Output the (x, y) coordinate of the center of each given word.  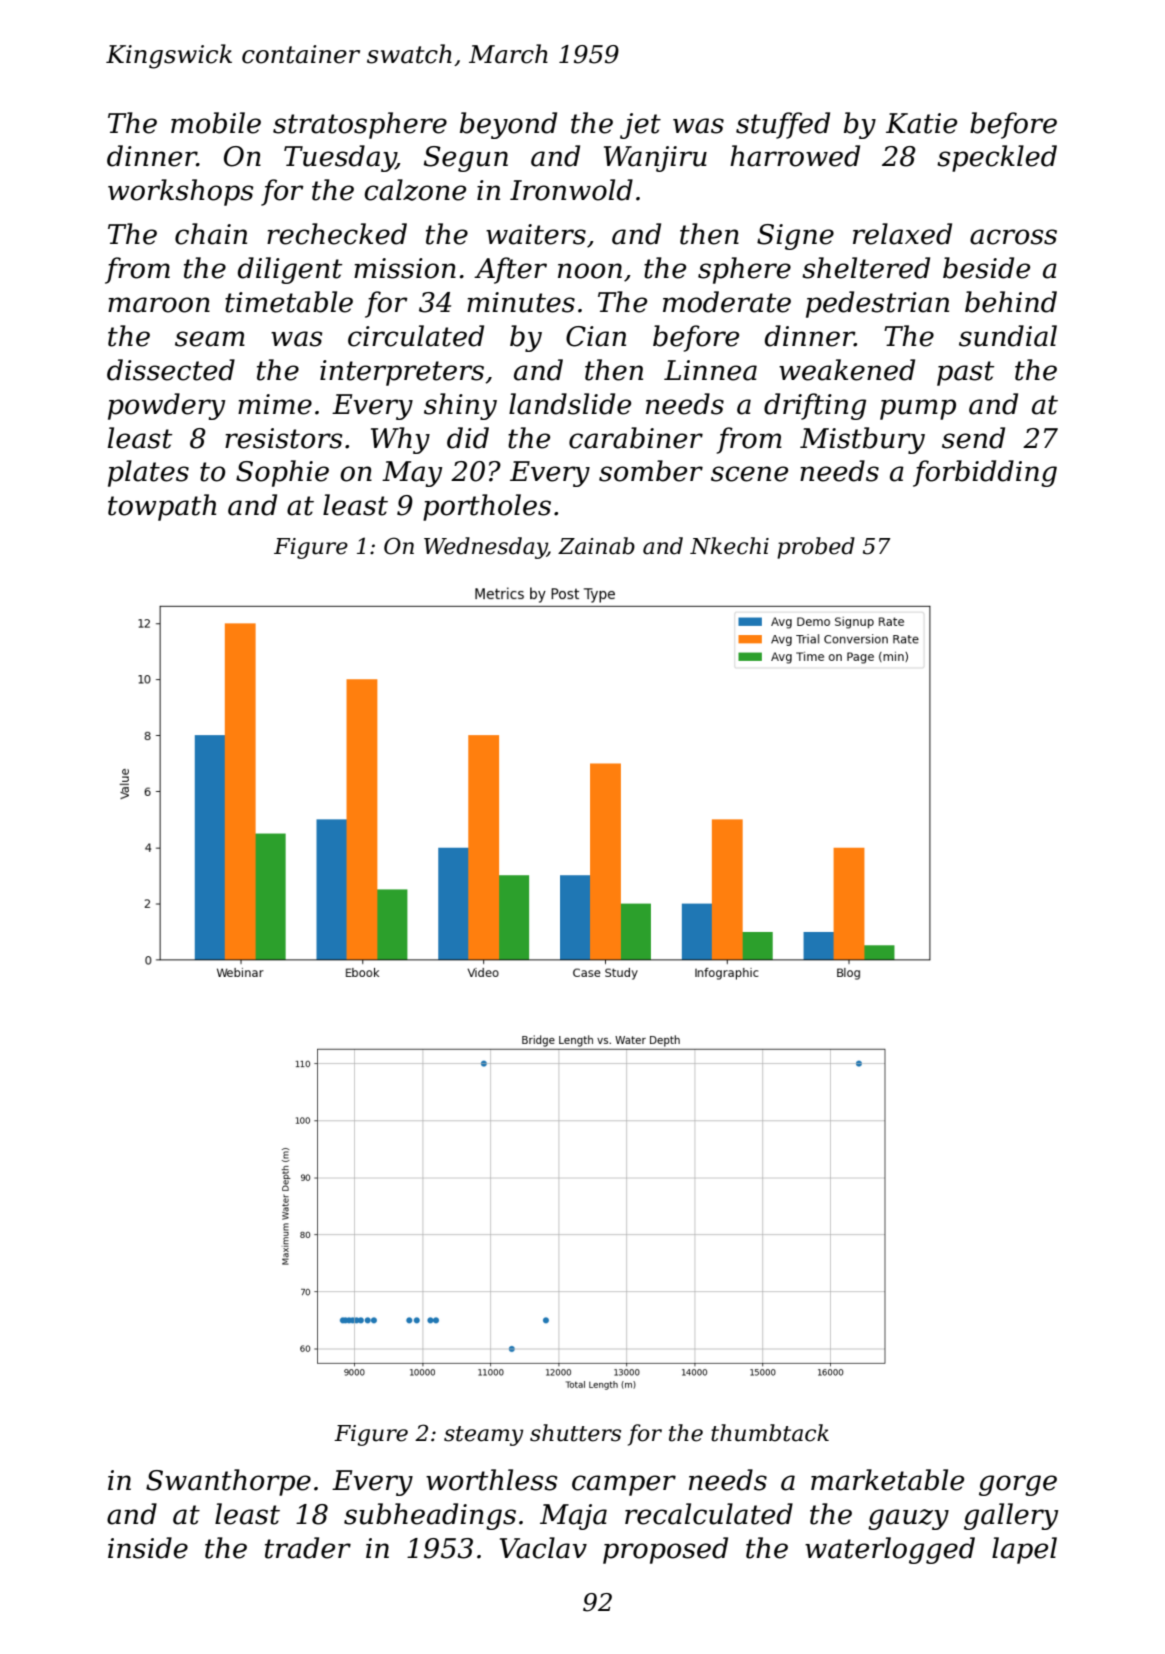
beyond (508, 125)
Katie (921, 123)
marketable (887, 1480)
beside (986, 268)
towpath (162, 507)
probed (816, 548)
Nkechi (729, 546)
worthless (491, 1480)
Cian (596, 336)
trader (308, 1548)
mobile (216, 123)
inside (148, 1548)
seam (210, 339)
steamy (483, 1436)
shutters (575, 1433)
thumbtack (770, 1433)
